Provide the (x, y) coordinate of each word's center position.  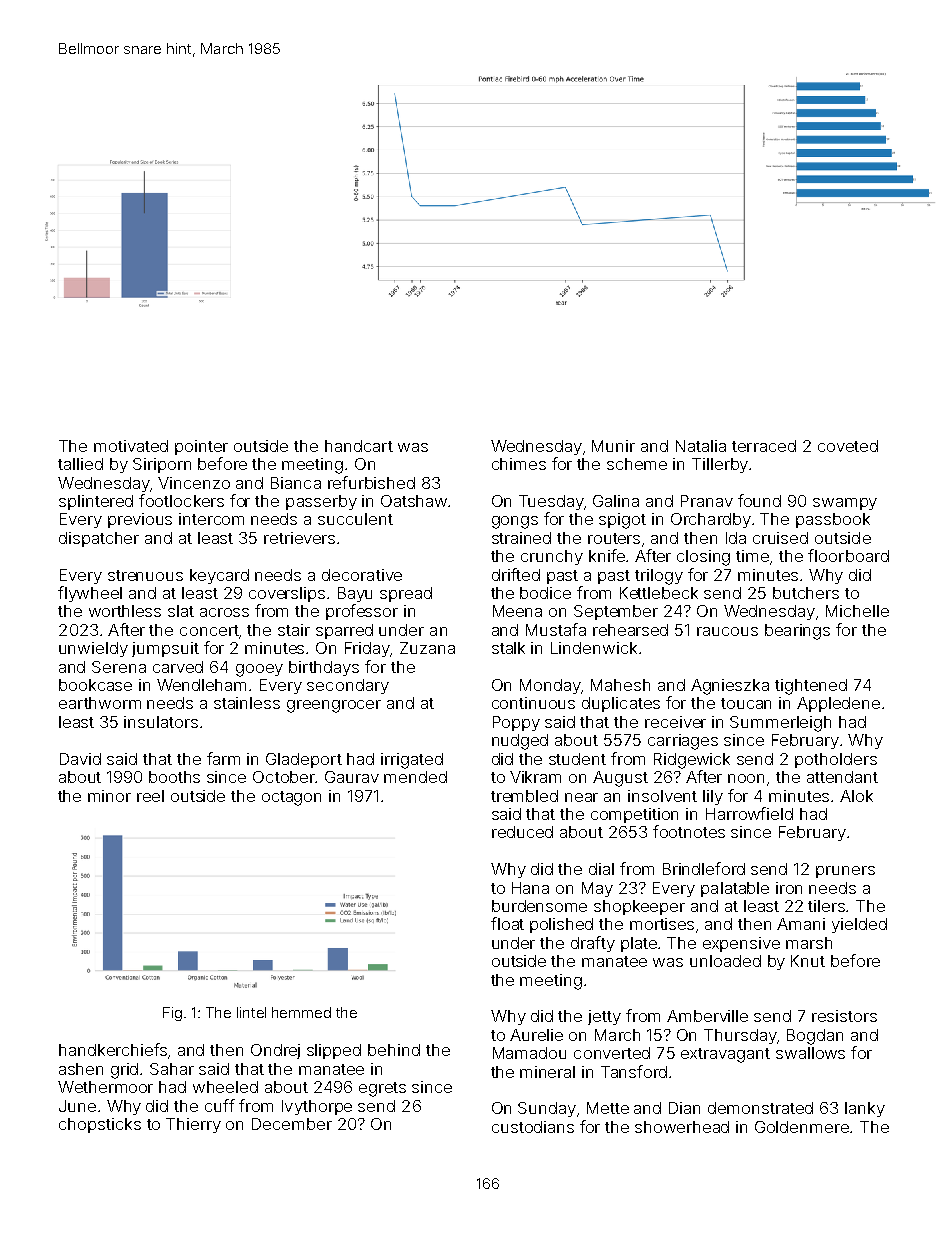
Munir (613, 446)
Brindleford (704, 868)
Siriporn (162, 465)
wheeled (225, 1087)
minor (109, 796)
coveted (848, 446)
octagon (291, 798)
